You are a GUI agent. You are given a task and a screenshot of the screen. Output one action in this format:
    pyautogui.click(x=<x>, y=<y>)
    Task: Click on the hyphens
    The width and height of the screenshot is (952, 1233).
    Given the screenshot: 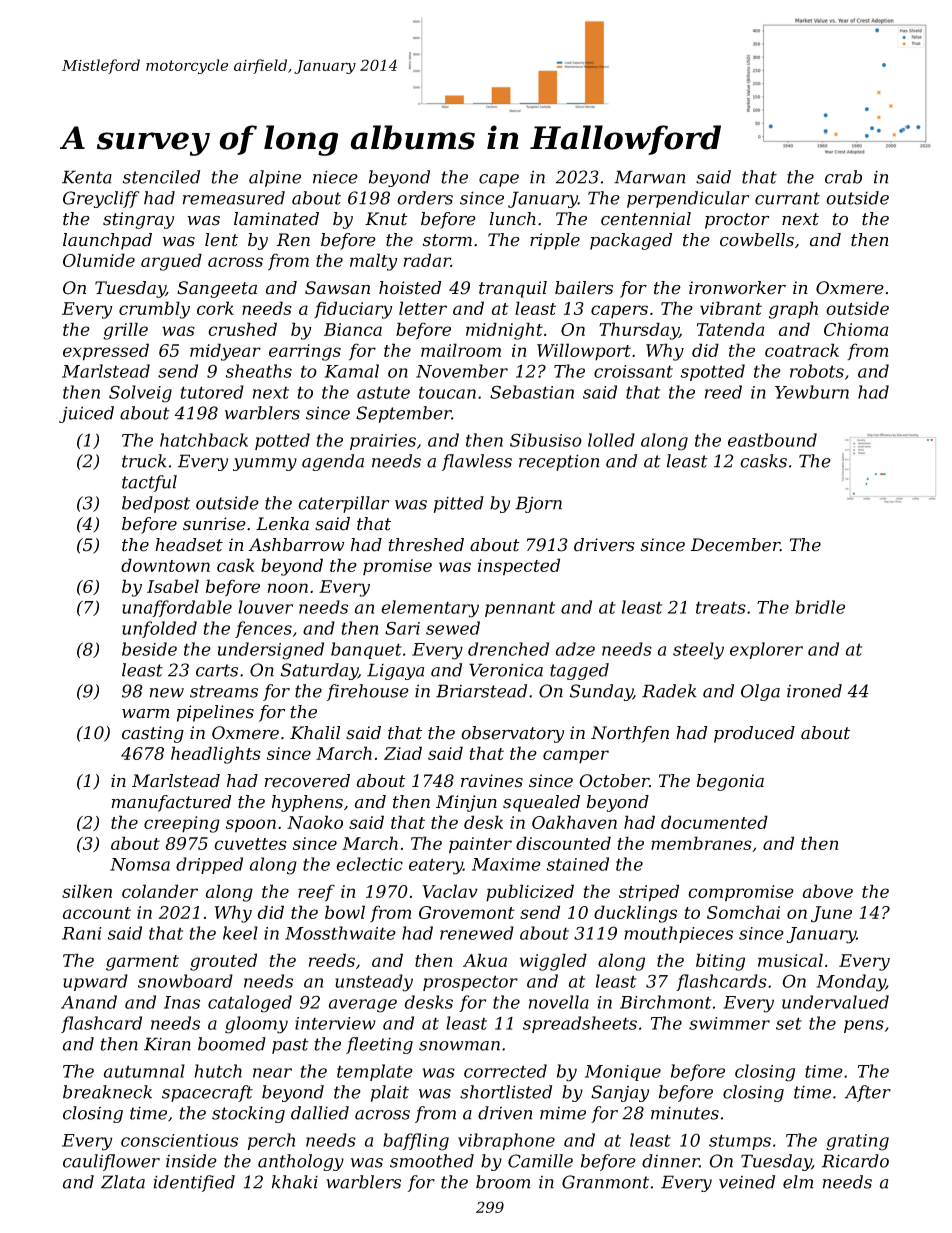 What is the action you would take?
    pyautogui.click(x=307, y=803)
